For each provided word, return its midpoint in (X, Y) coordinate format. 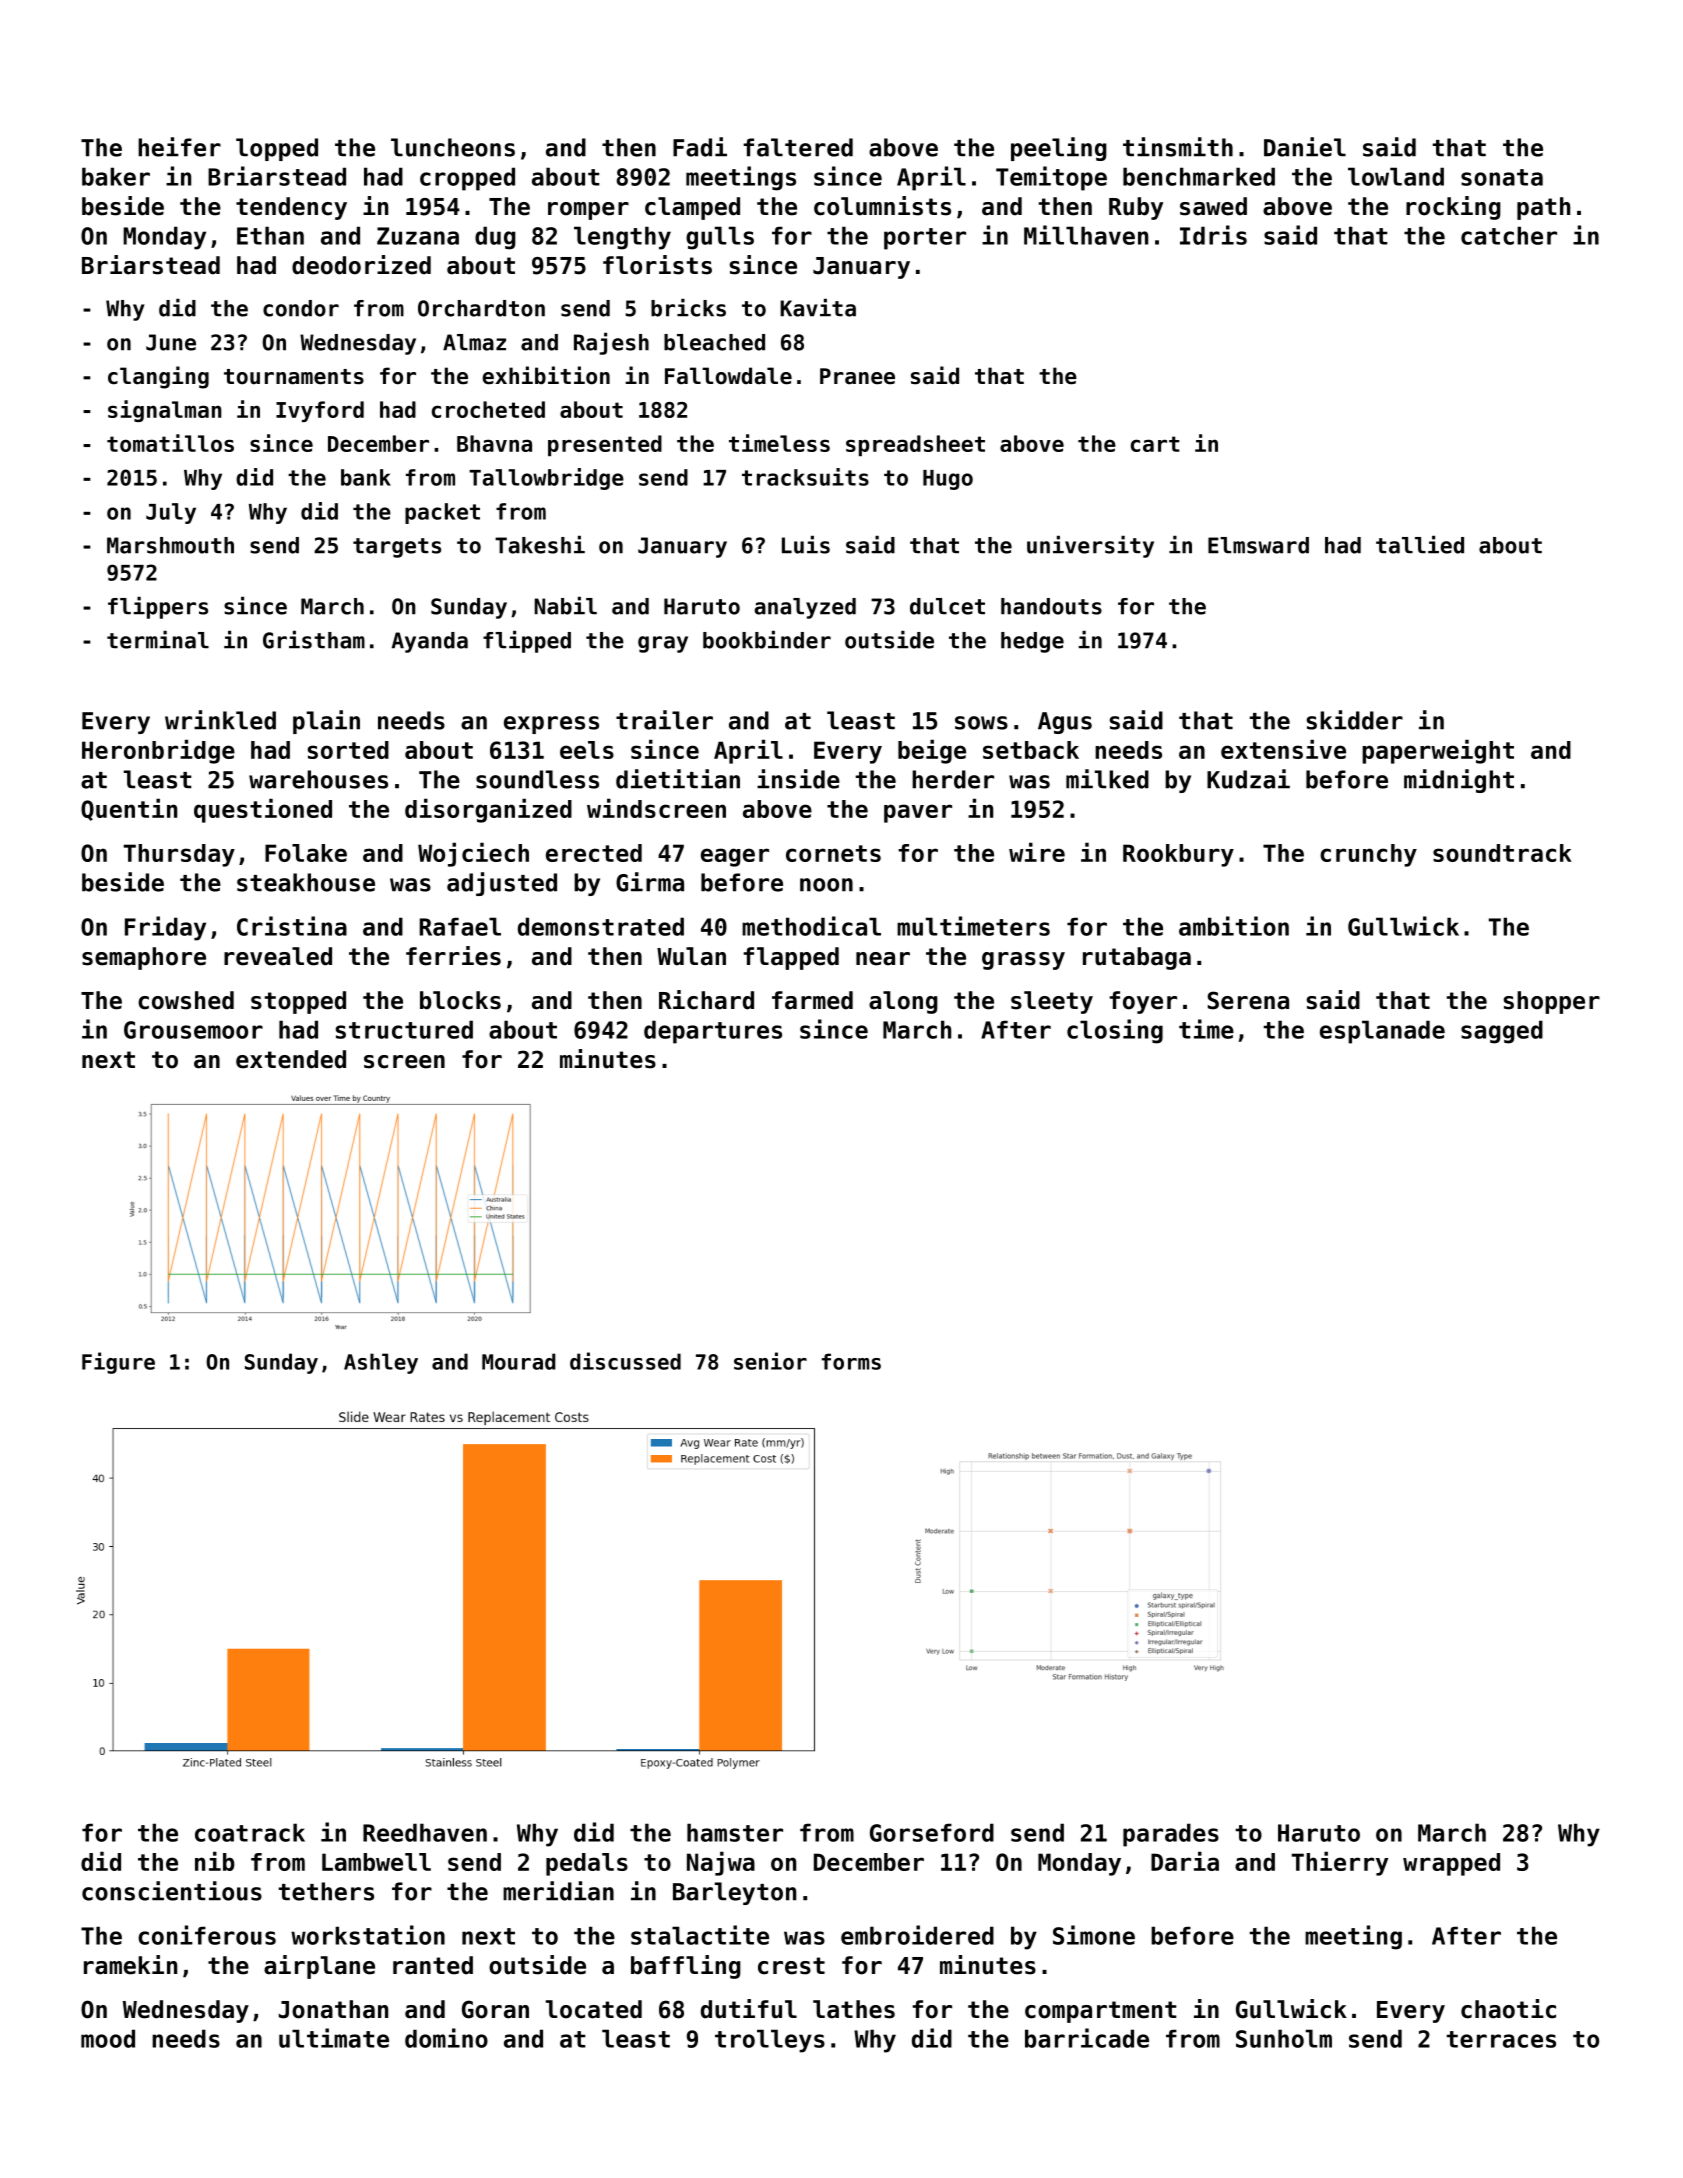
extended (291, 1059)
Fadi (700, 147)
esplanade (1382, 1032)
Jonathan (333, 2009)
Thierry (1340, 1863)
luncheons (453, 147)
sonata (1502, 177)
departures (713, 1032)
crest (791, 1966)
